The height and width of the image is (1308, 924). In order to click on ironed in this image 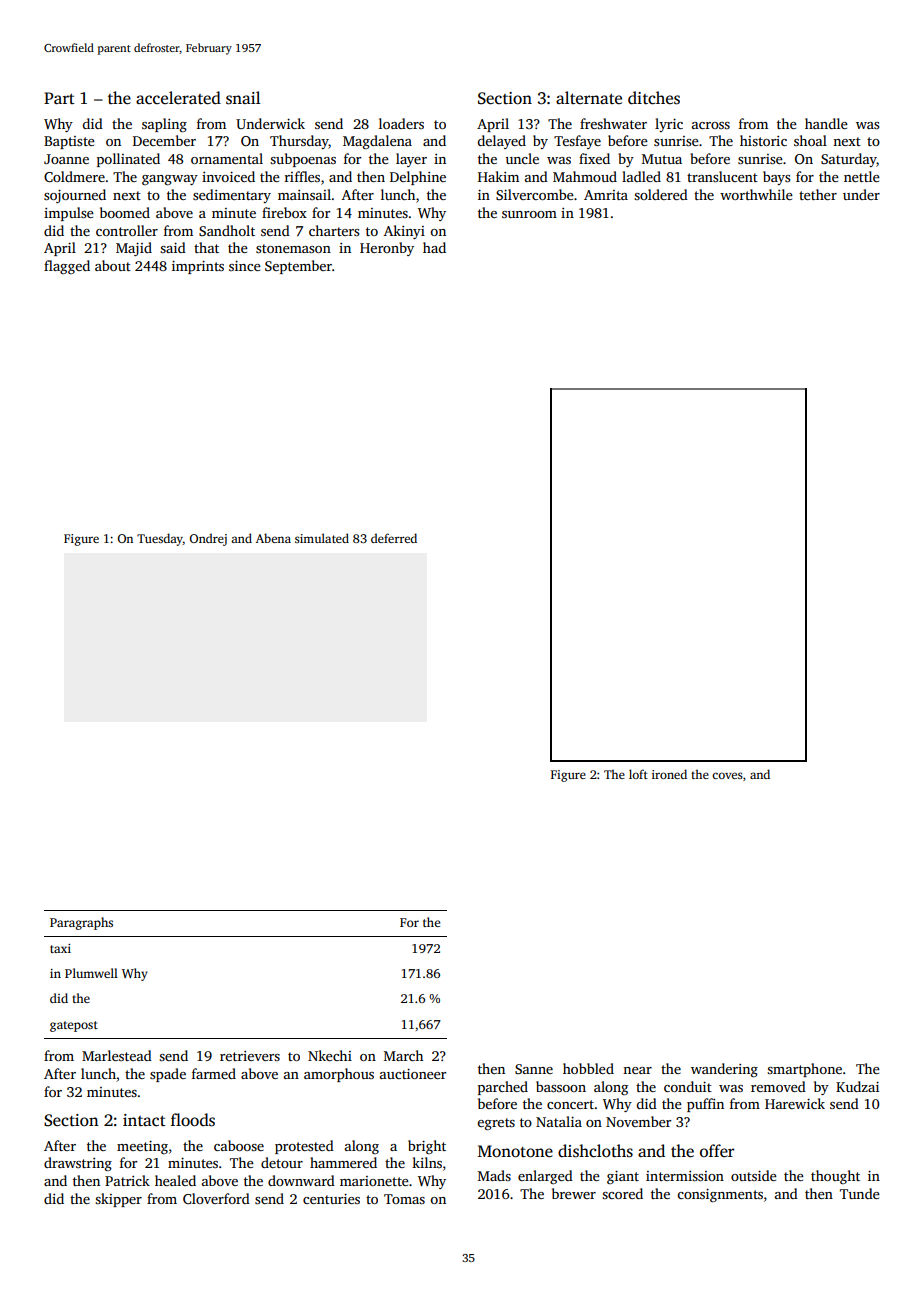, I will do `click(669, 774)`.
